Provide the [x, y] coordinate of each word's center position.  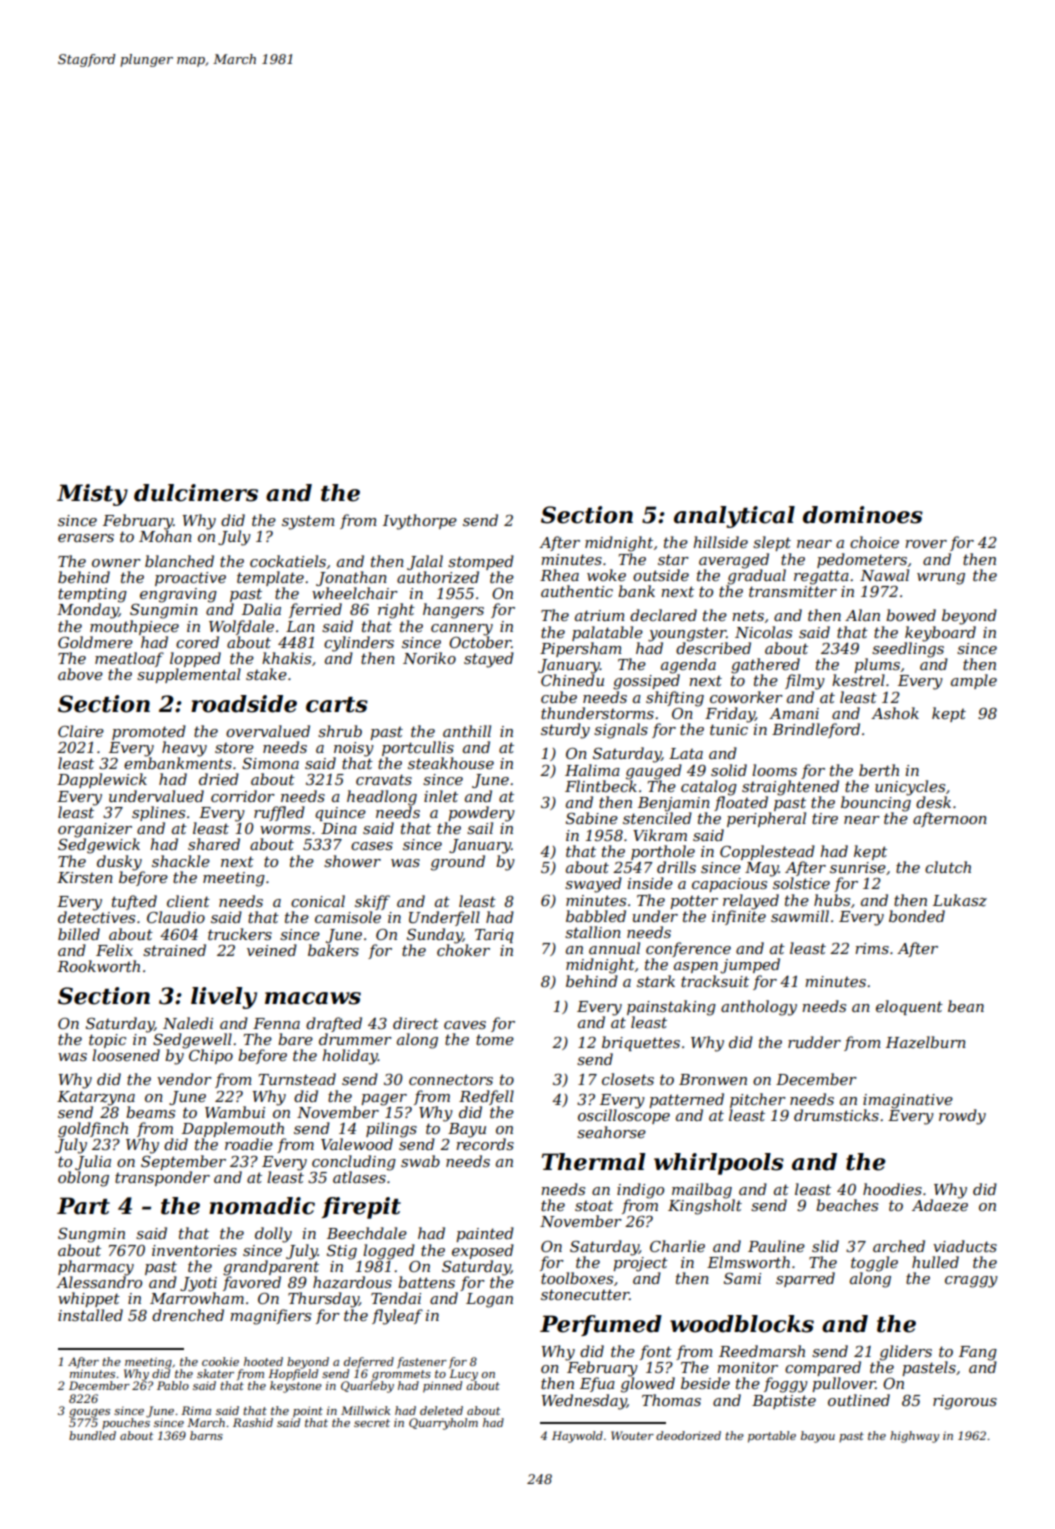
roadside [244, 704]
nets [748, 615]
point [308, 1412]
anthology [759, 1008]
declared [663, 615]
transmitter [793, 591]
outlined [859, 1400]
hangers [453, 611]
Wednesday [584, 1402]
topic [107, 1041]
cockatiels [288, 561]
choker [463, 950]
